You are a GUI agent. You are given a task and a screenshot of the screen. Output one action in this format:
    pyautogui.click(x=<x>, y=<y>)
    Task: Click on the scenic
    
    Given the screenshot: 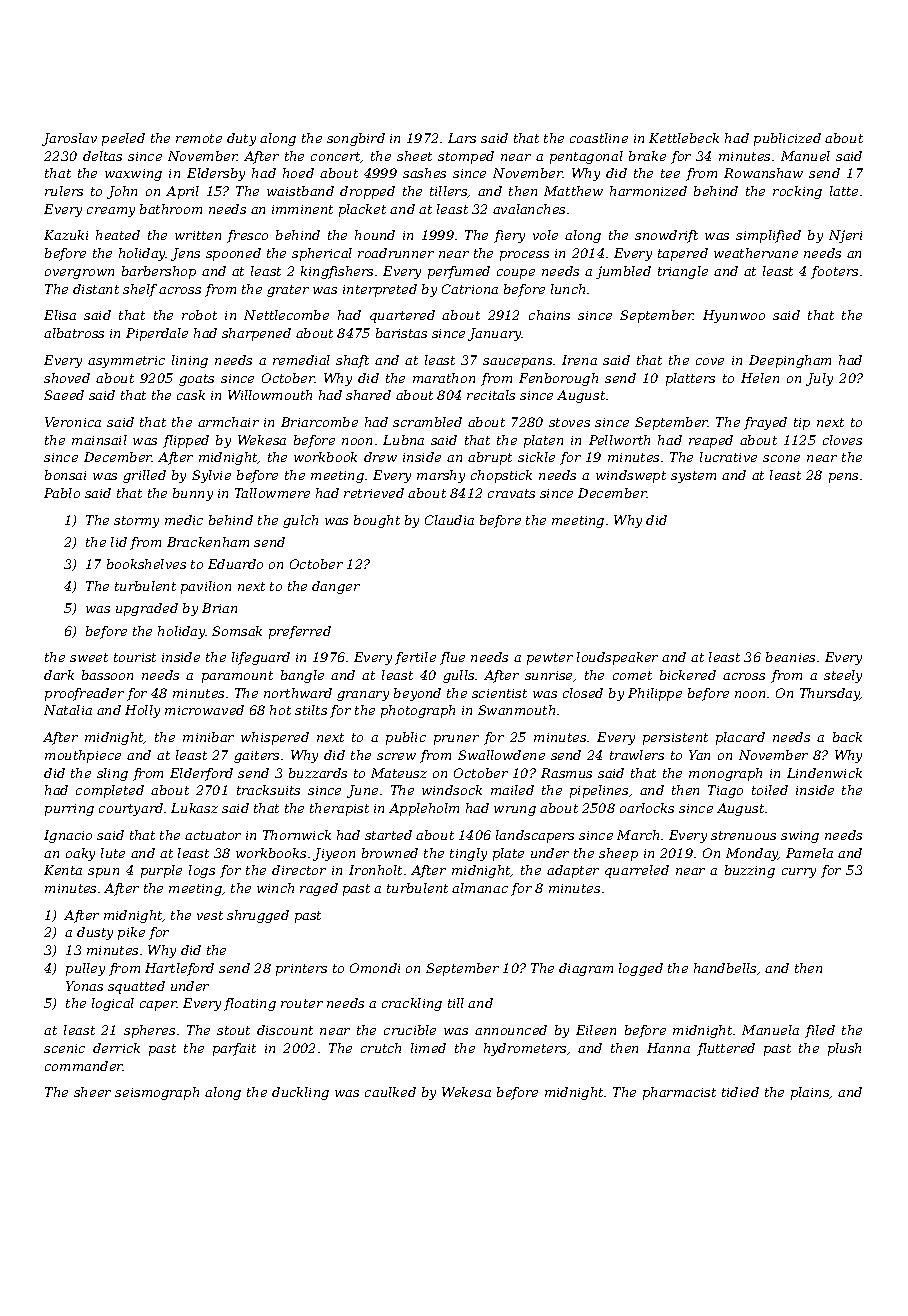 What is the action you would take?
    pyautogui.click(x=64, y=1048)
